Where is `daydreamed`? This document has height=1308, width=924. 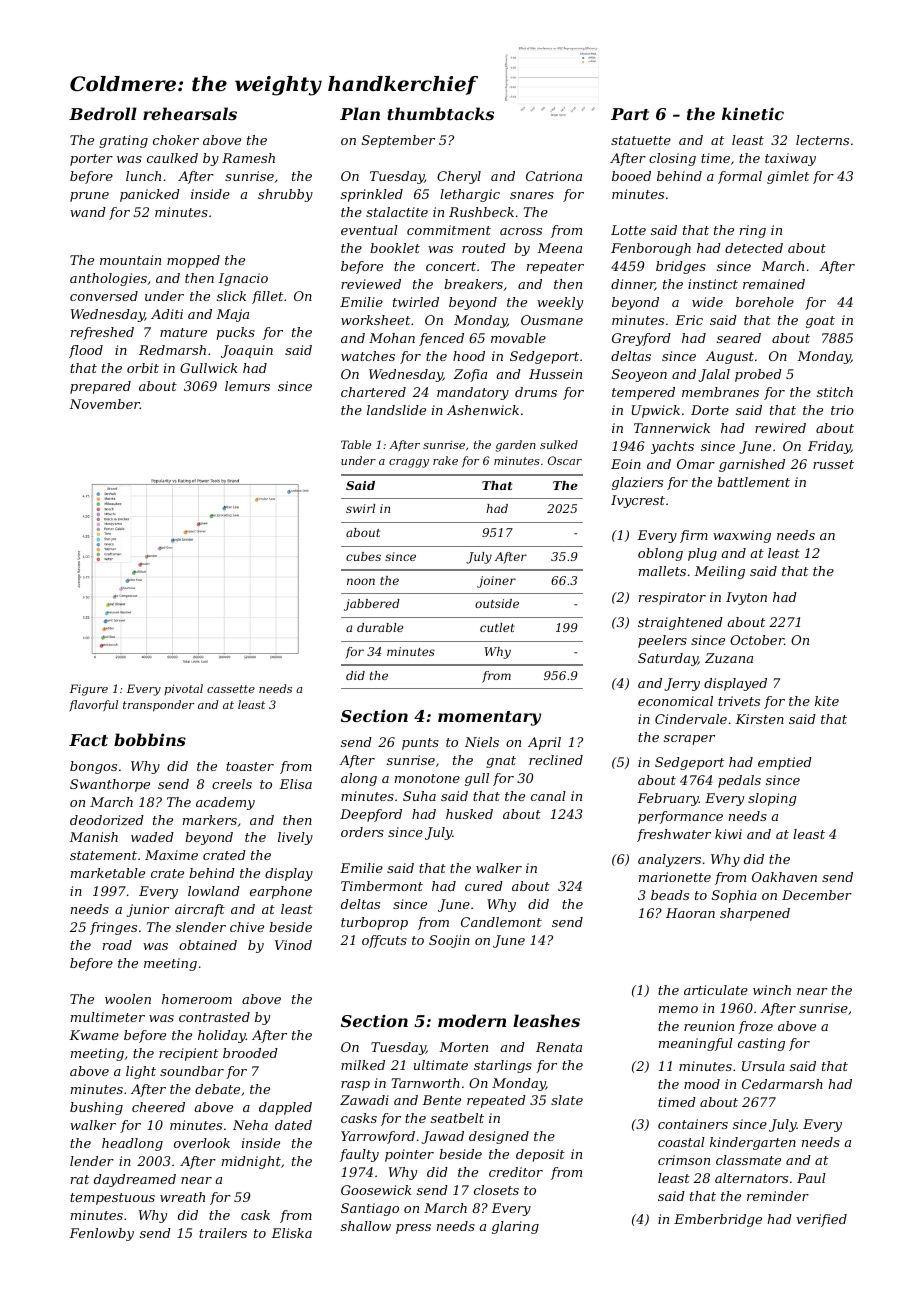 daydreamed is located at coordinates (135, 1180).
